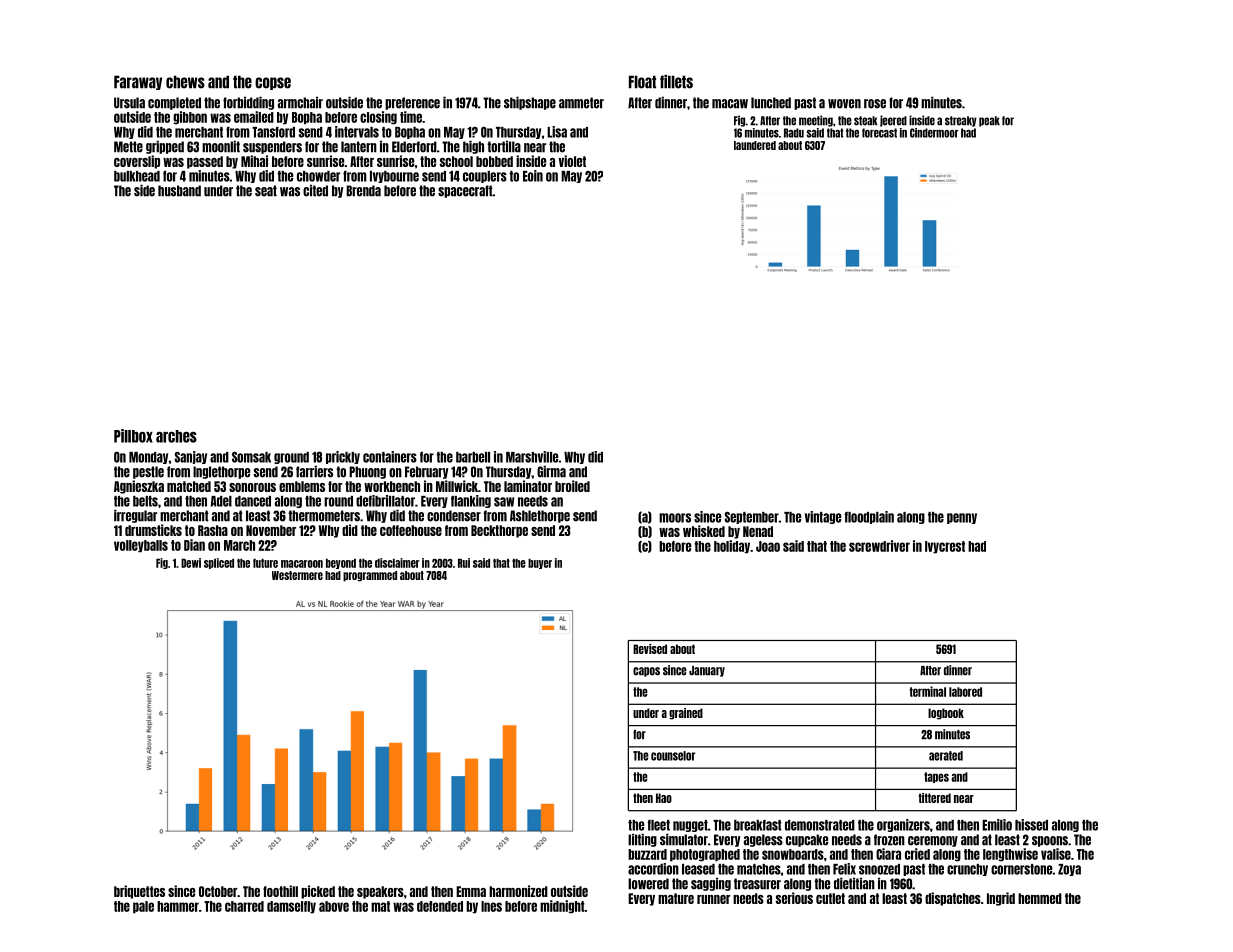 This screenshot has width=1233, height=952. Describe the element at coordinates (213, 530) in the screenshot. I see `Rasha` at that location.
